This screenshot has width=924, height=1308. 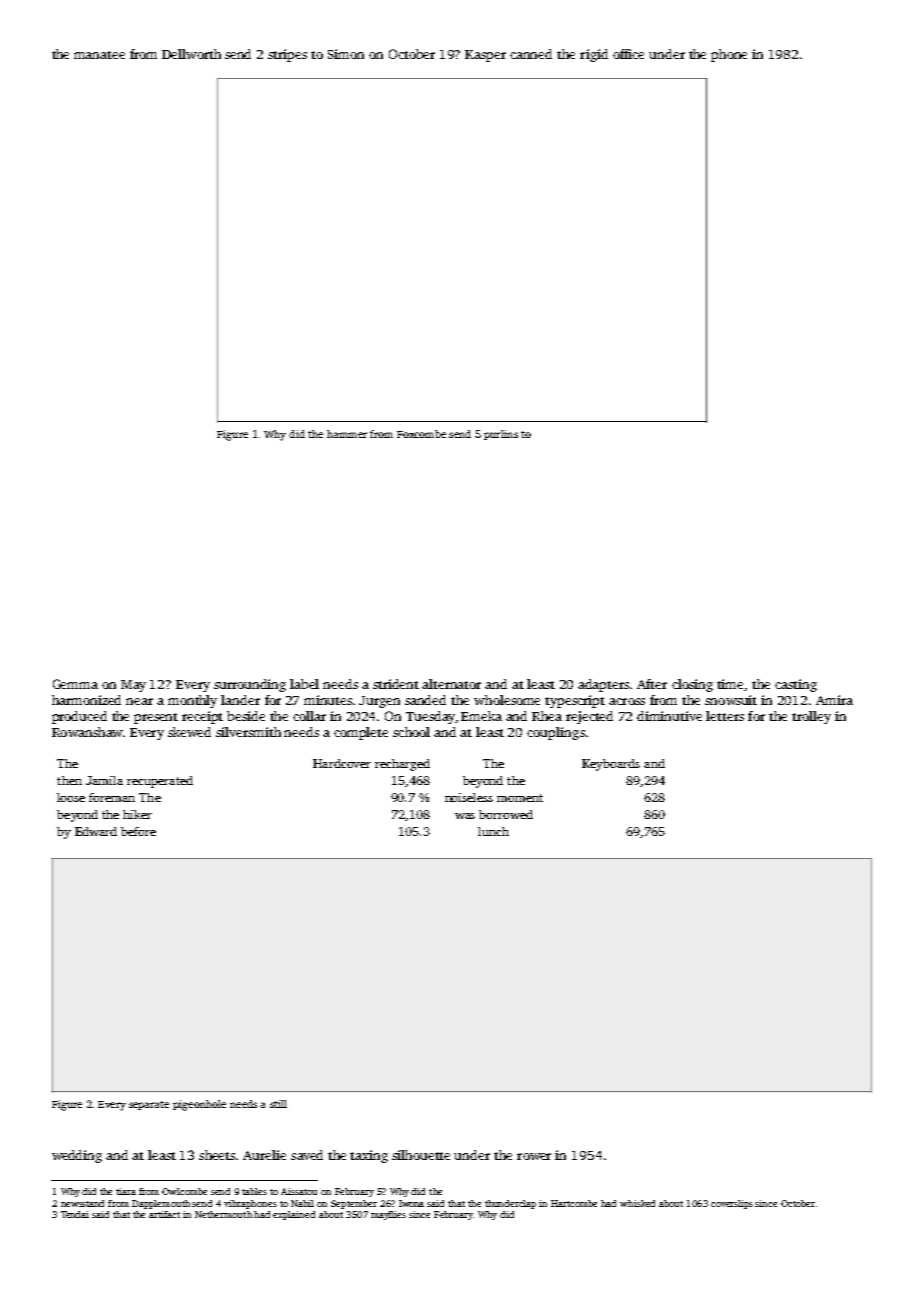 What do you see at coordinates (628, 54) in the screenshot?
I see `office` at bounding box center [628, 54].
